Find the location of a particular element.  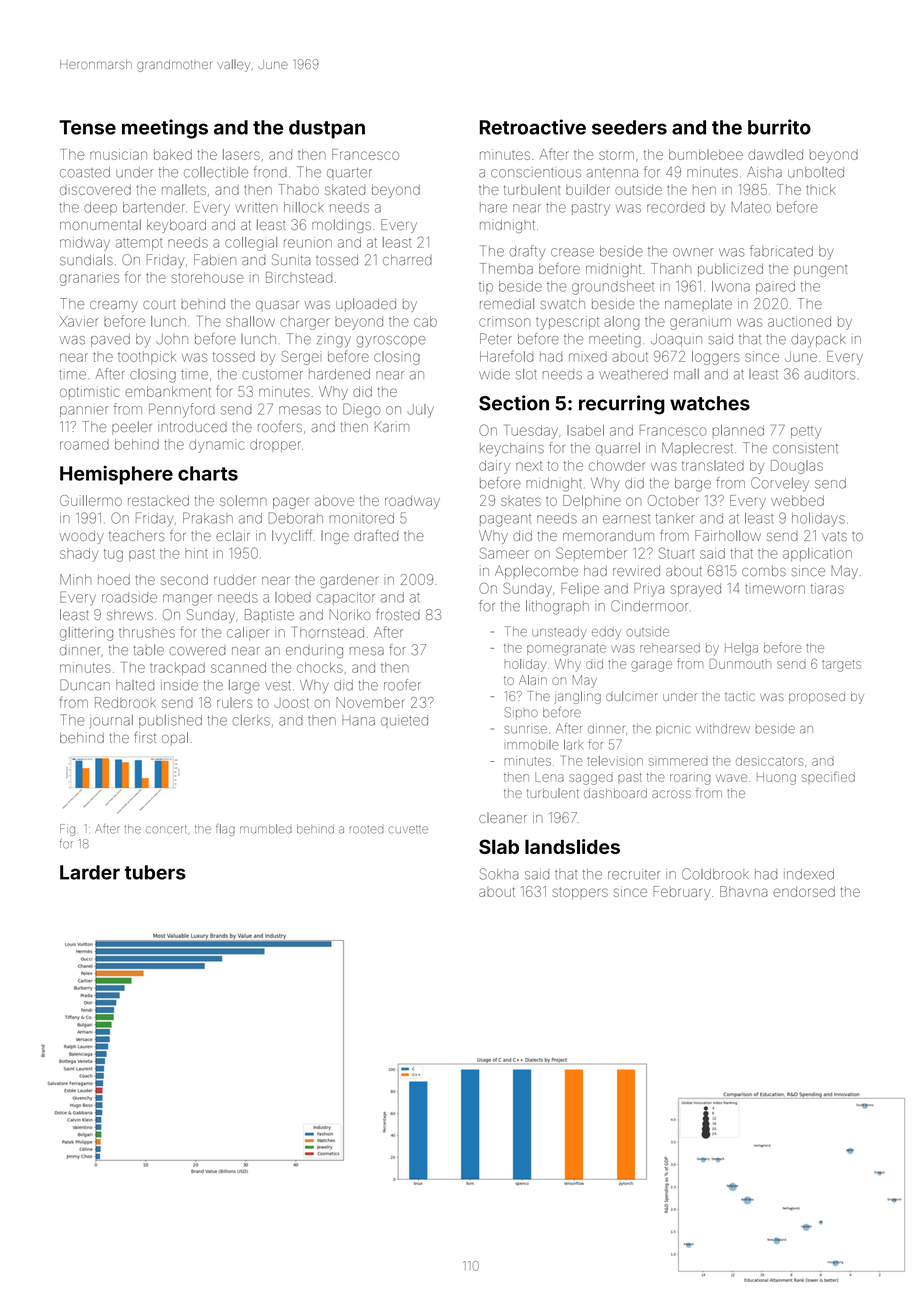

dustpan is located at coordinates (327, 129).
